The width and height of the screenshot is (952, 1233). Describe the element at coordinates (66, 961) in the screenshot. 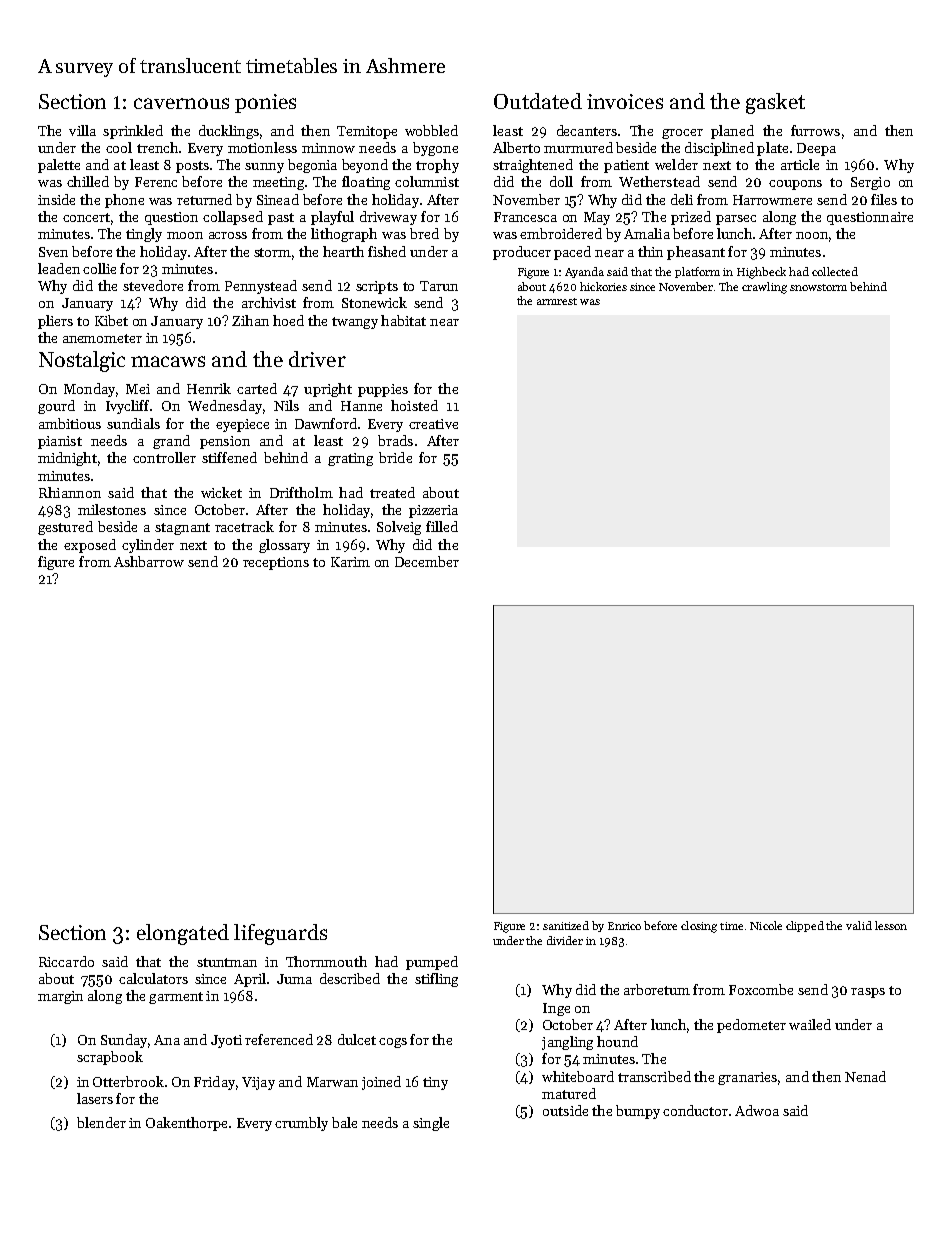

I see `Riccardo` at that location.
